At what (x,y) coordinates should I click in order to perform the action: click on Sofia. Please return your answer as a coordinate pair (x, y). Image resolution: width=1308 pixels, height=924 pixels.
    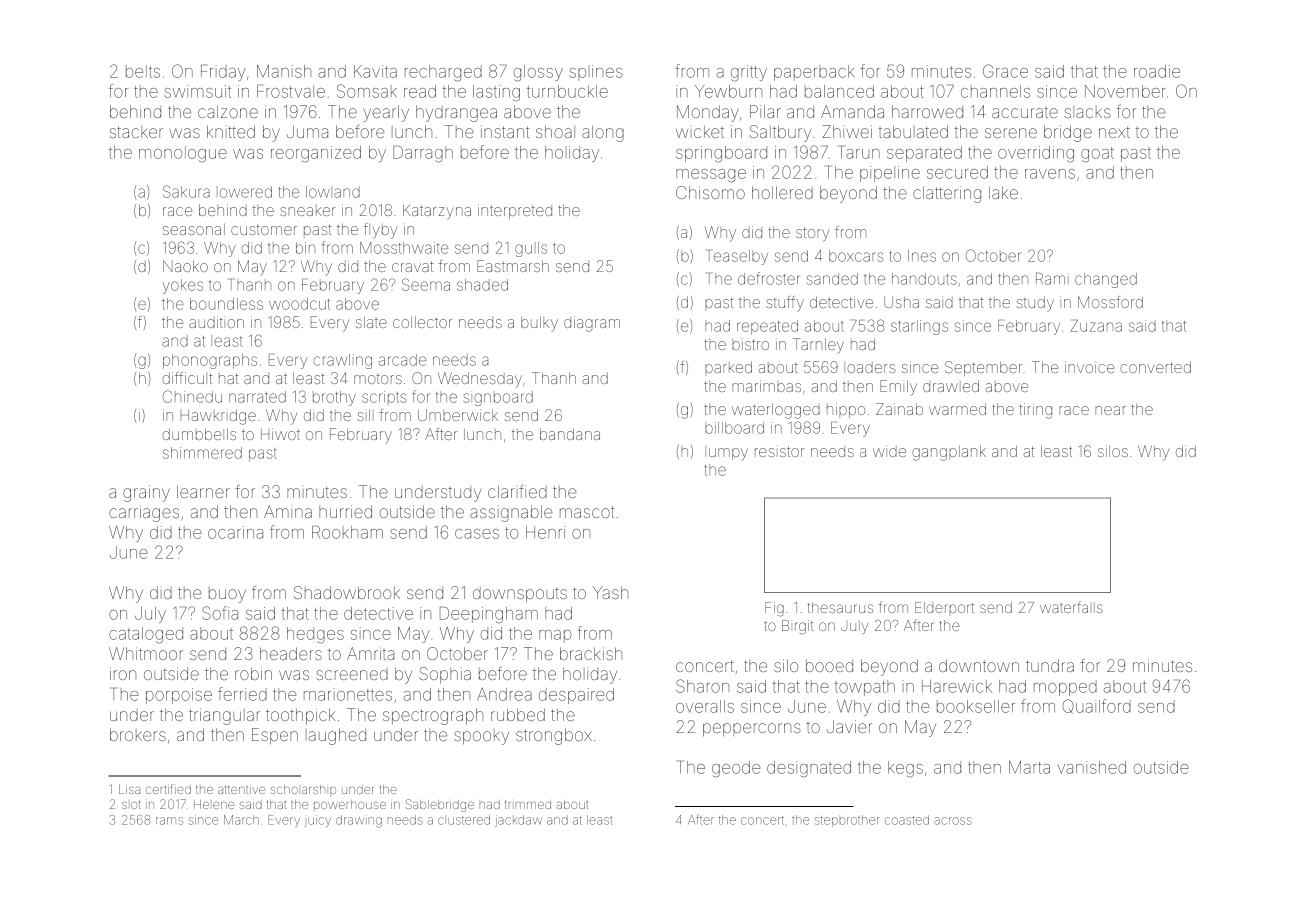
    Looking at the image, I should click on (220, 613).
